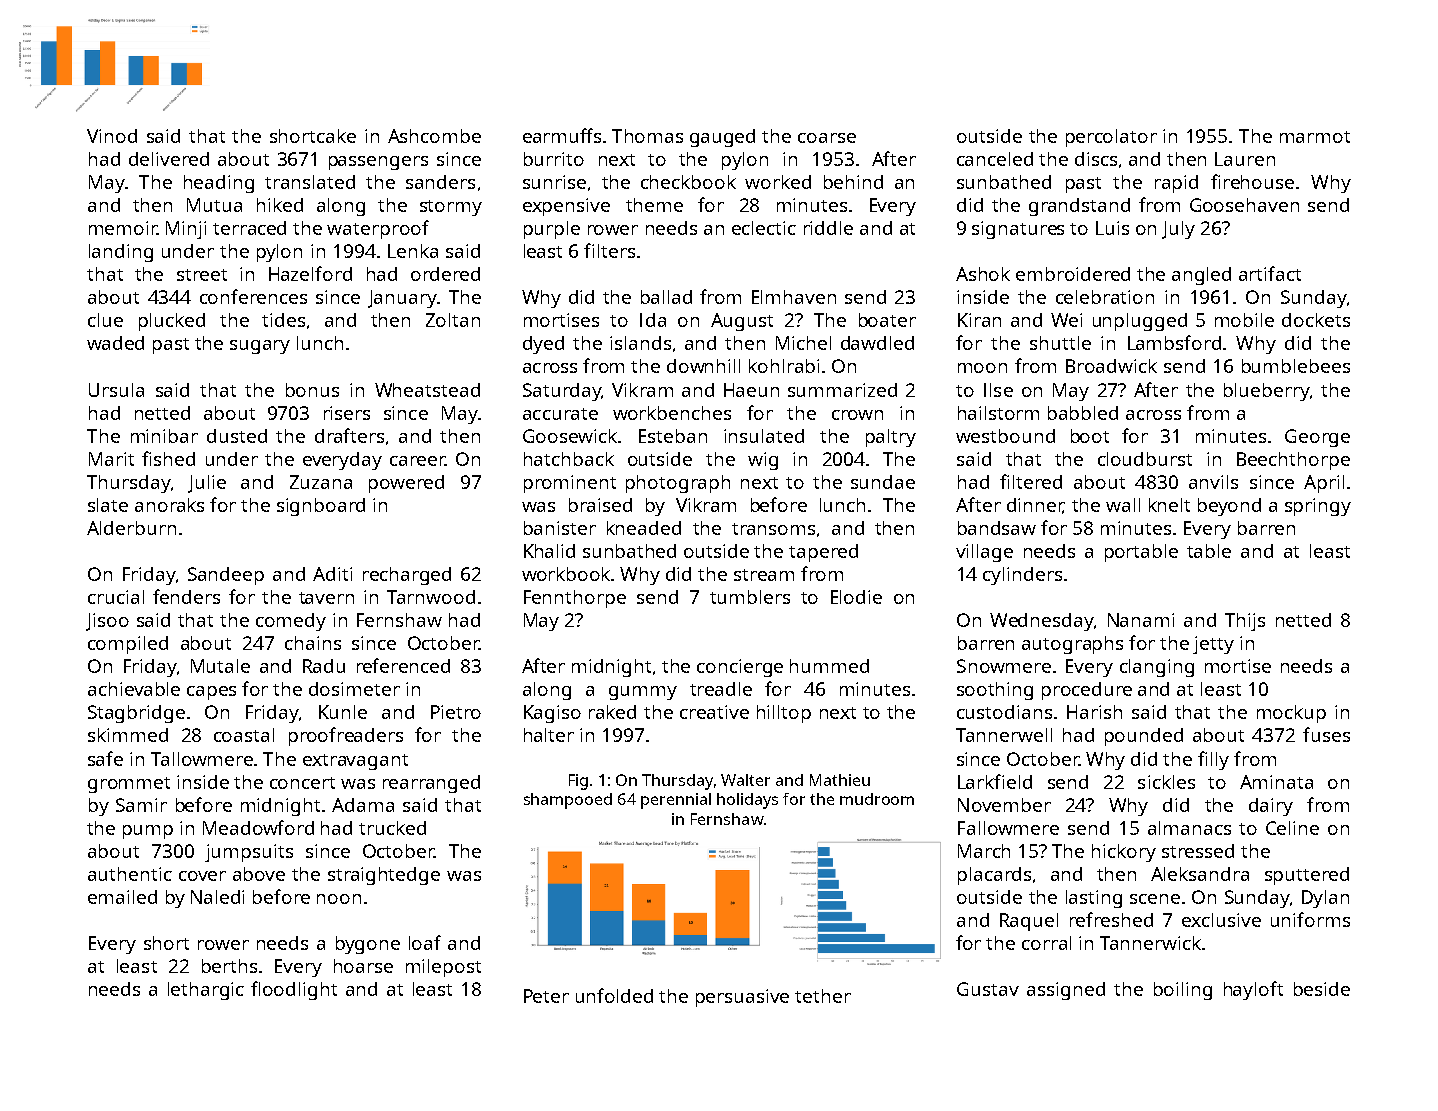 The width and height of the screenshot is (1438, 1111). I want to click on floodlight, so click(294, 990).
